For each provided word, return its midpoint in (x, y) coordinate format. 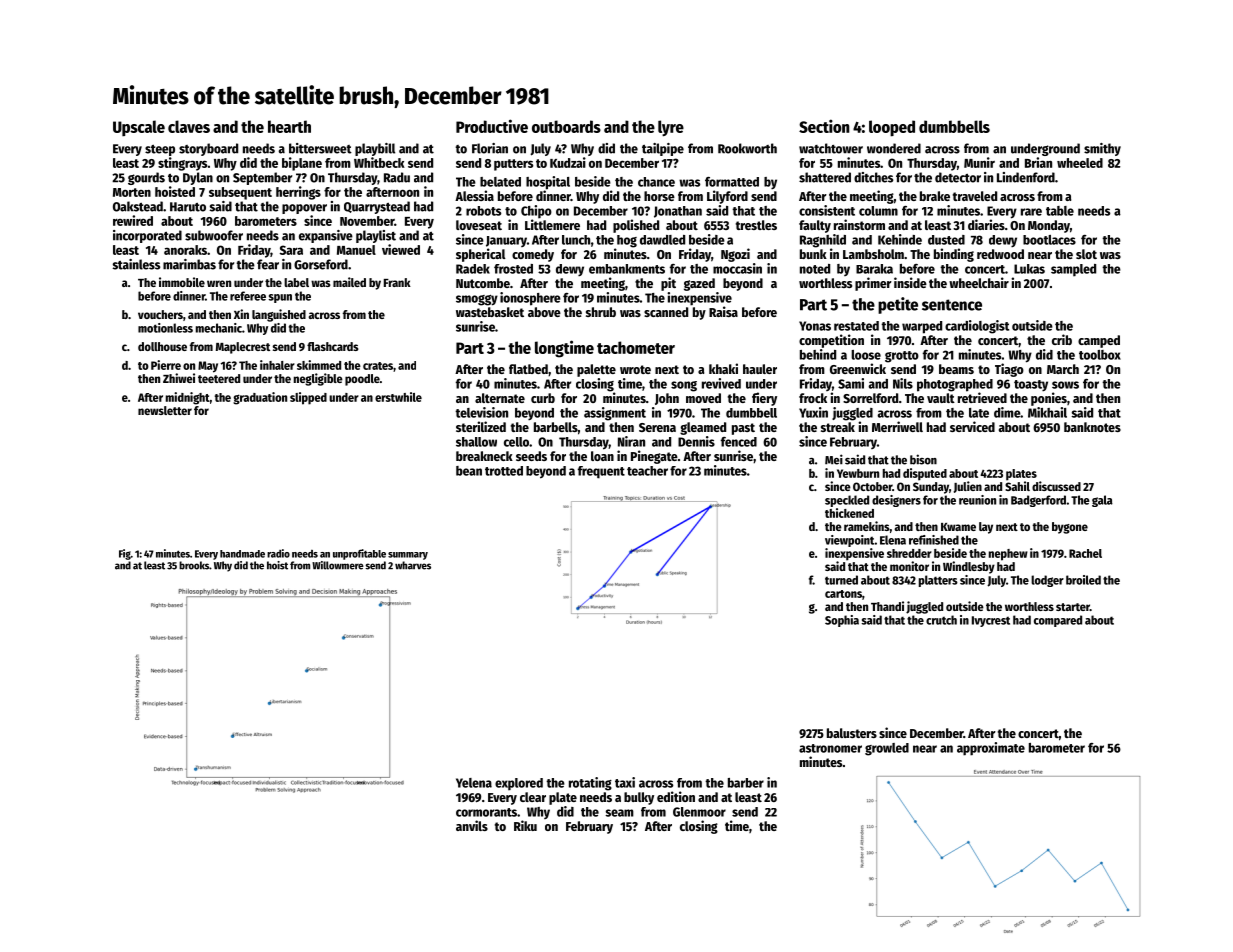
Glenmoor (699, 812)
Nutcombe (483, 283)
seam (619, 813)
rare (1031, 212)
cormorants (486, 812)
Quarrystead (377, 207)
